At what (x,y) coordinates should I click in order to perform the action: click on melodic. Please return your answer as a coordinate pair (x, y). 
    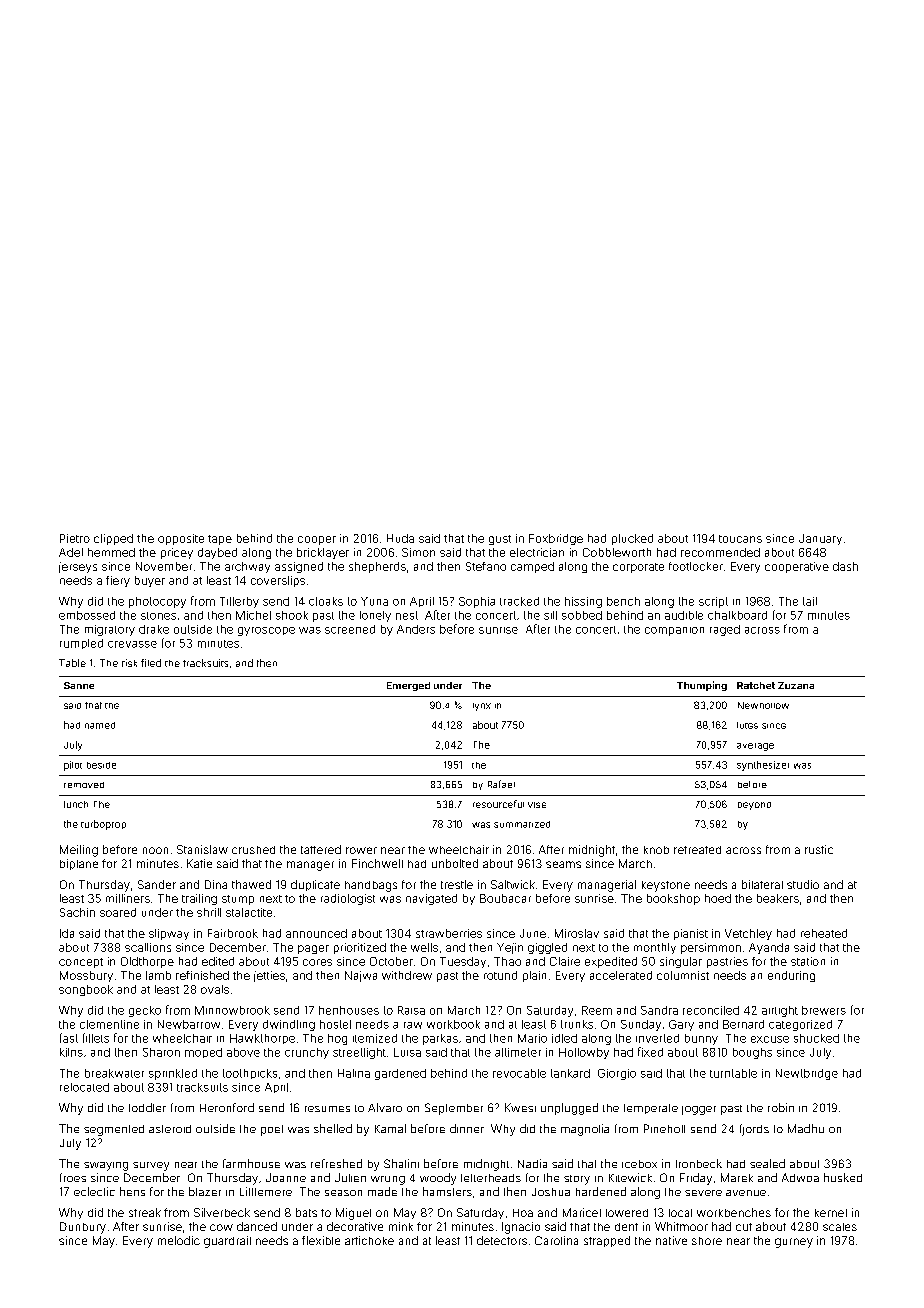
    Looking at the image, I should click on (179, 1240).
